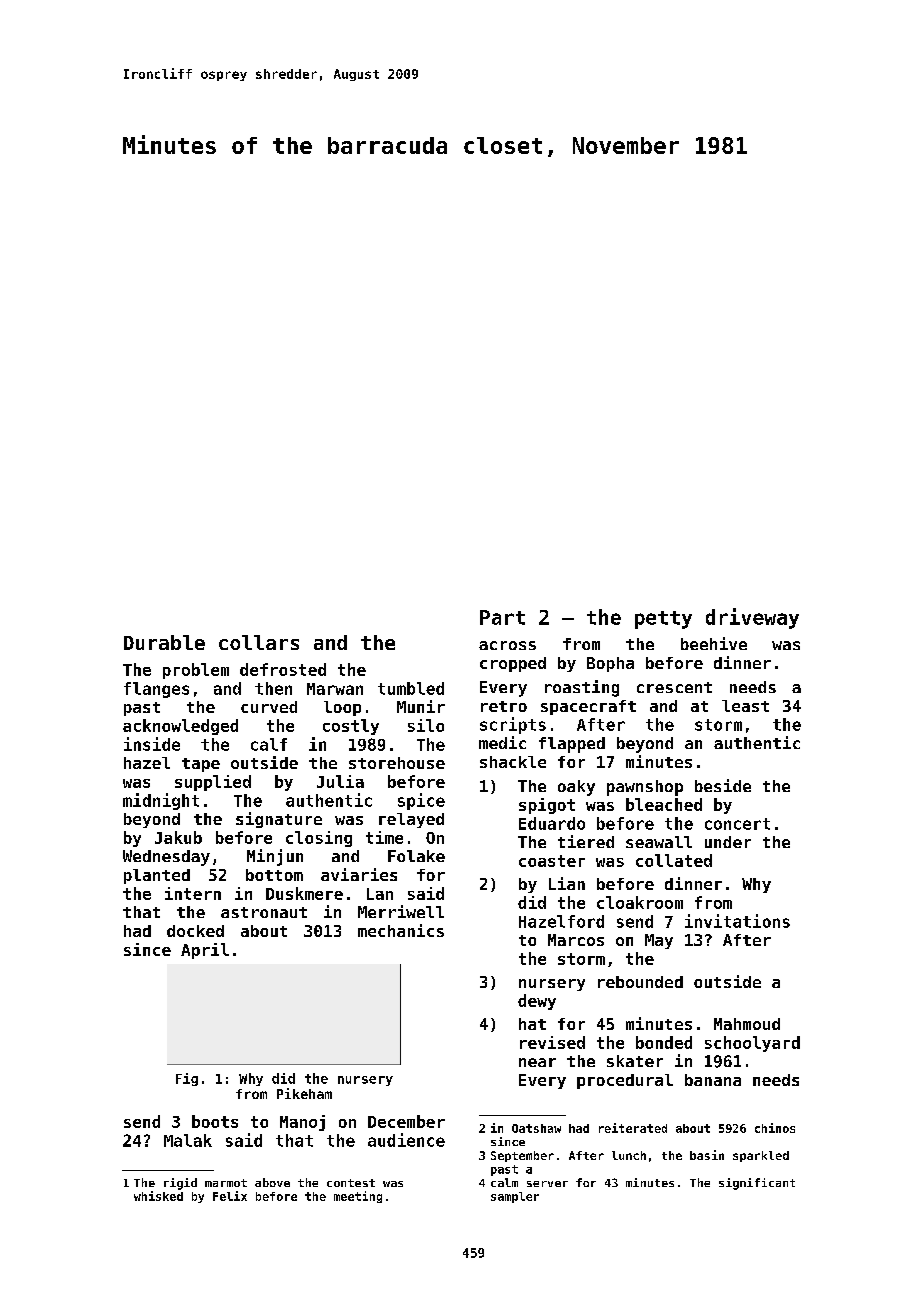 Image resolution: width=924 pixels, height=1314 pixels. Describe the element at coordinates (747, 1024) in the screenshot. I see `Mahmoud` at that location.
